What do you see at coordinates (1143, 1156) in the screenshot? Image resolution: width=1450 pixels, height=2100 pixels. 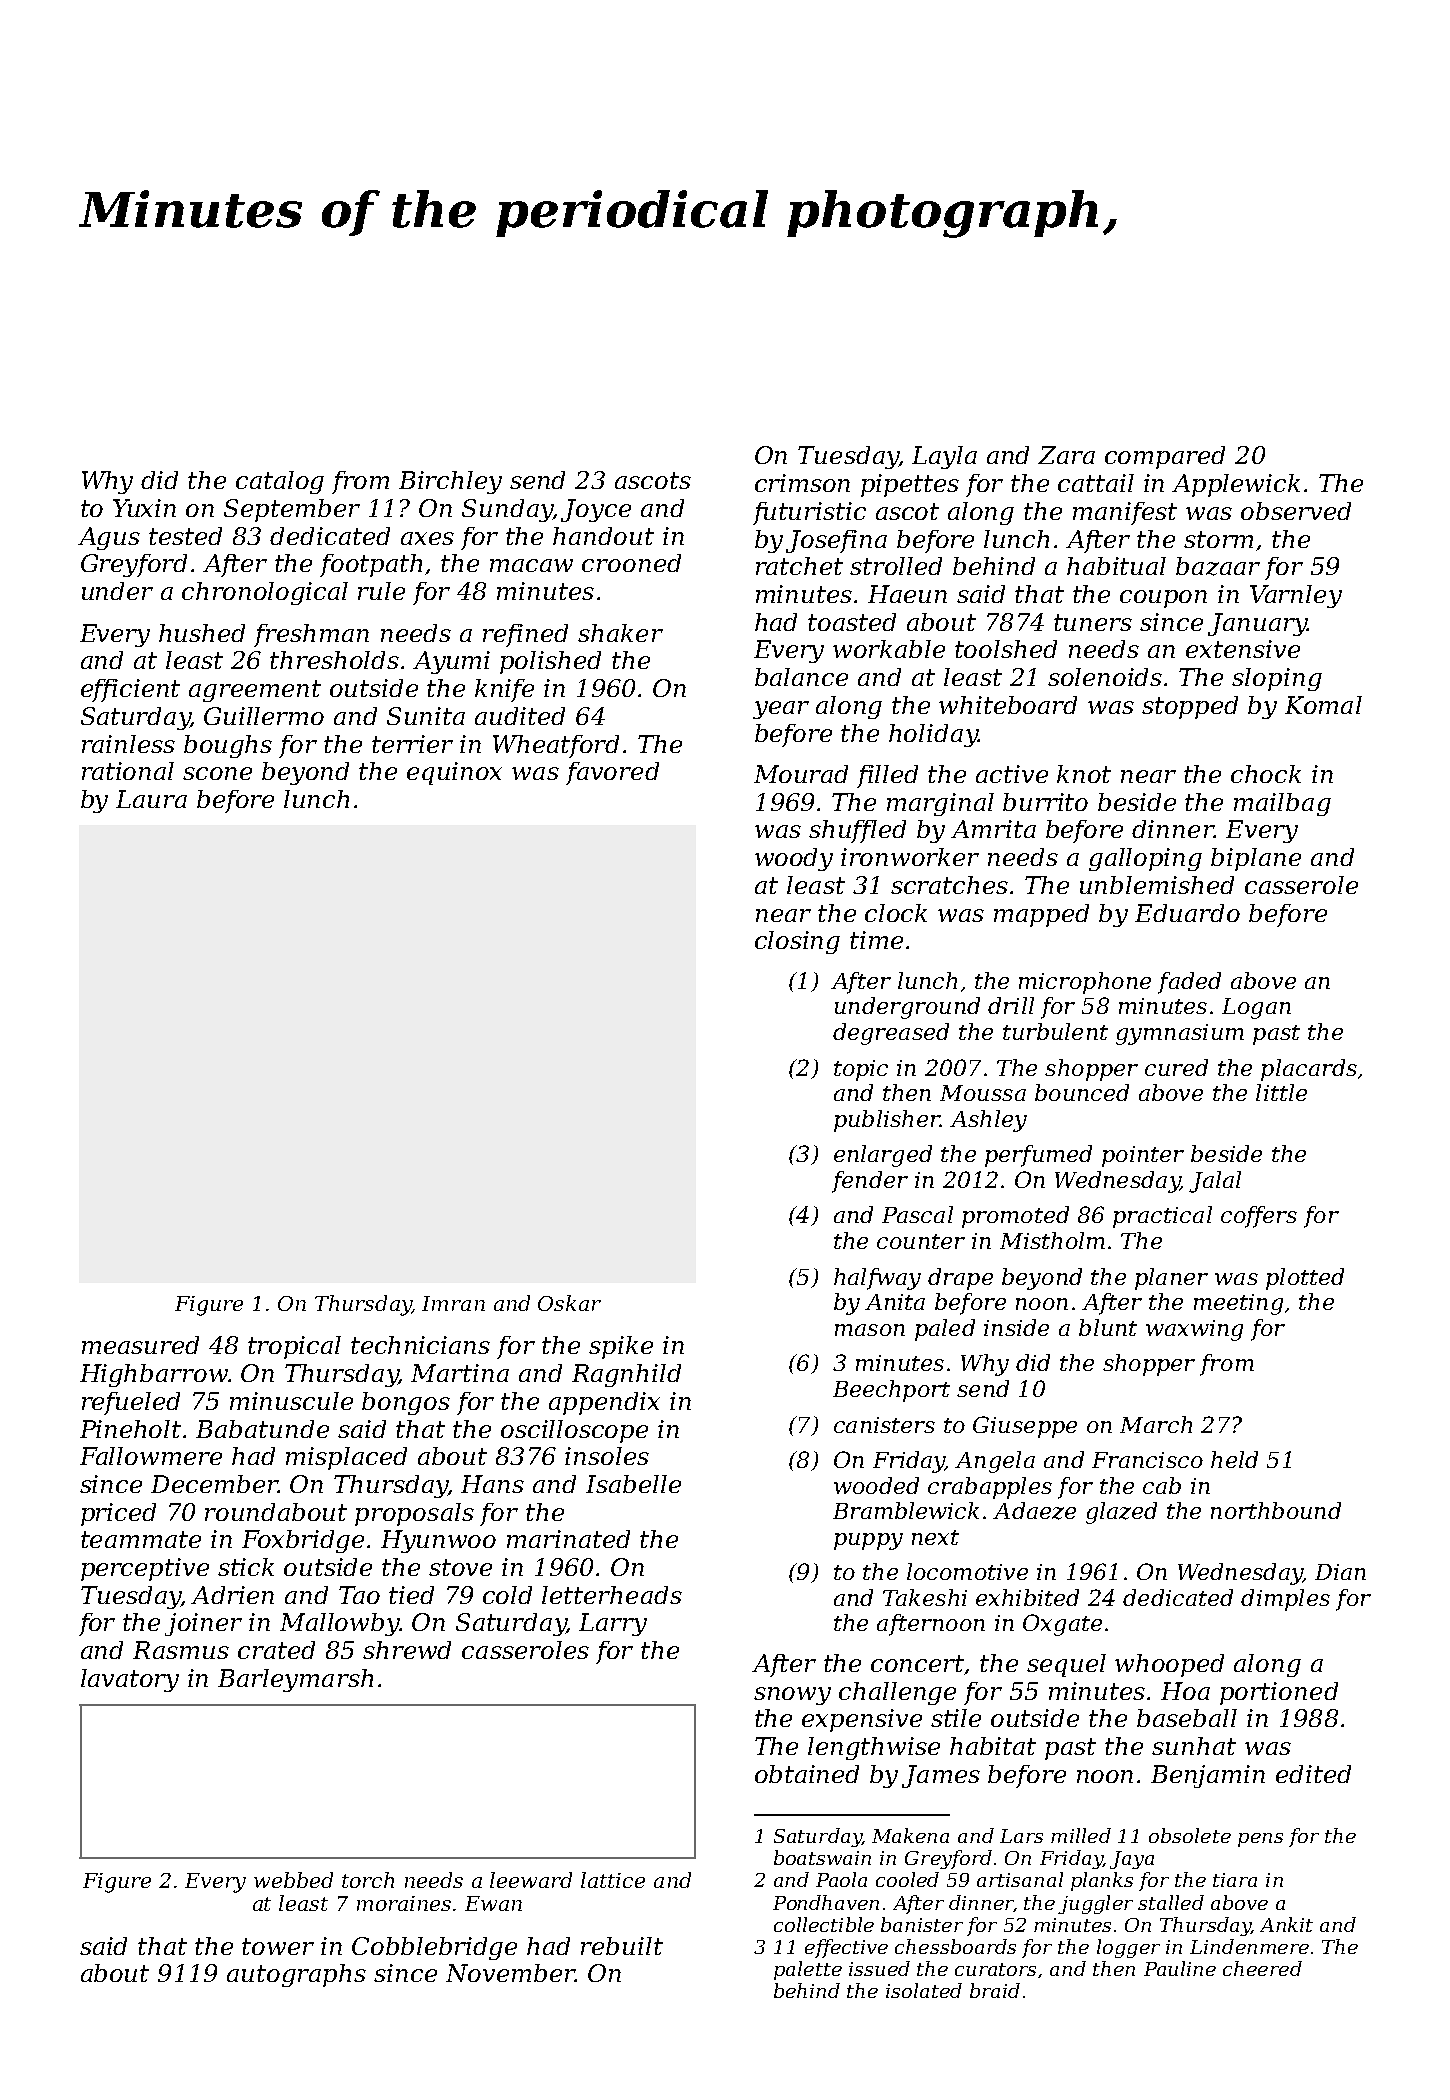 I see `pointer` at bounding box center [1143, 1156].
